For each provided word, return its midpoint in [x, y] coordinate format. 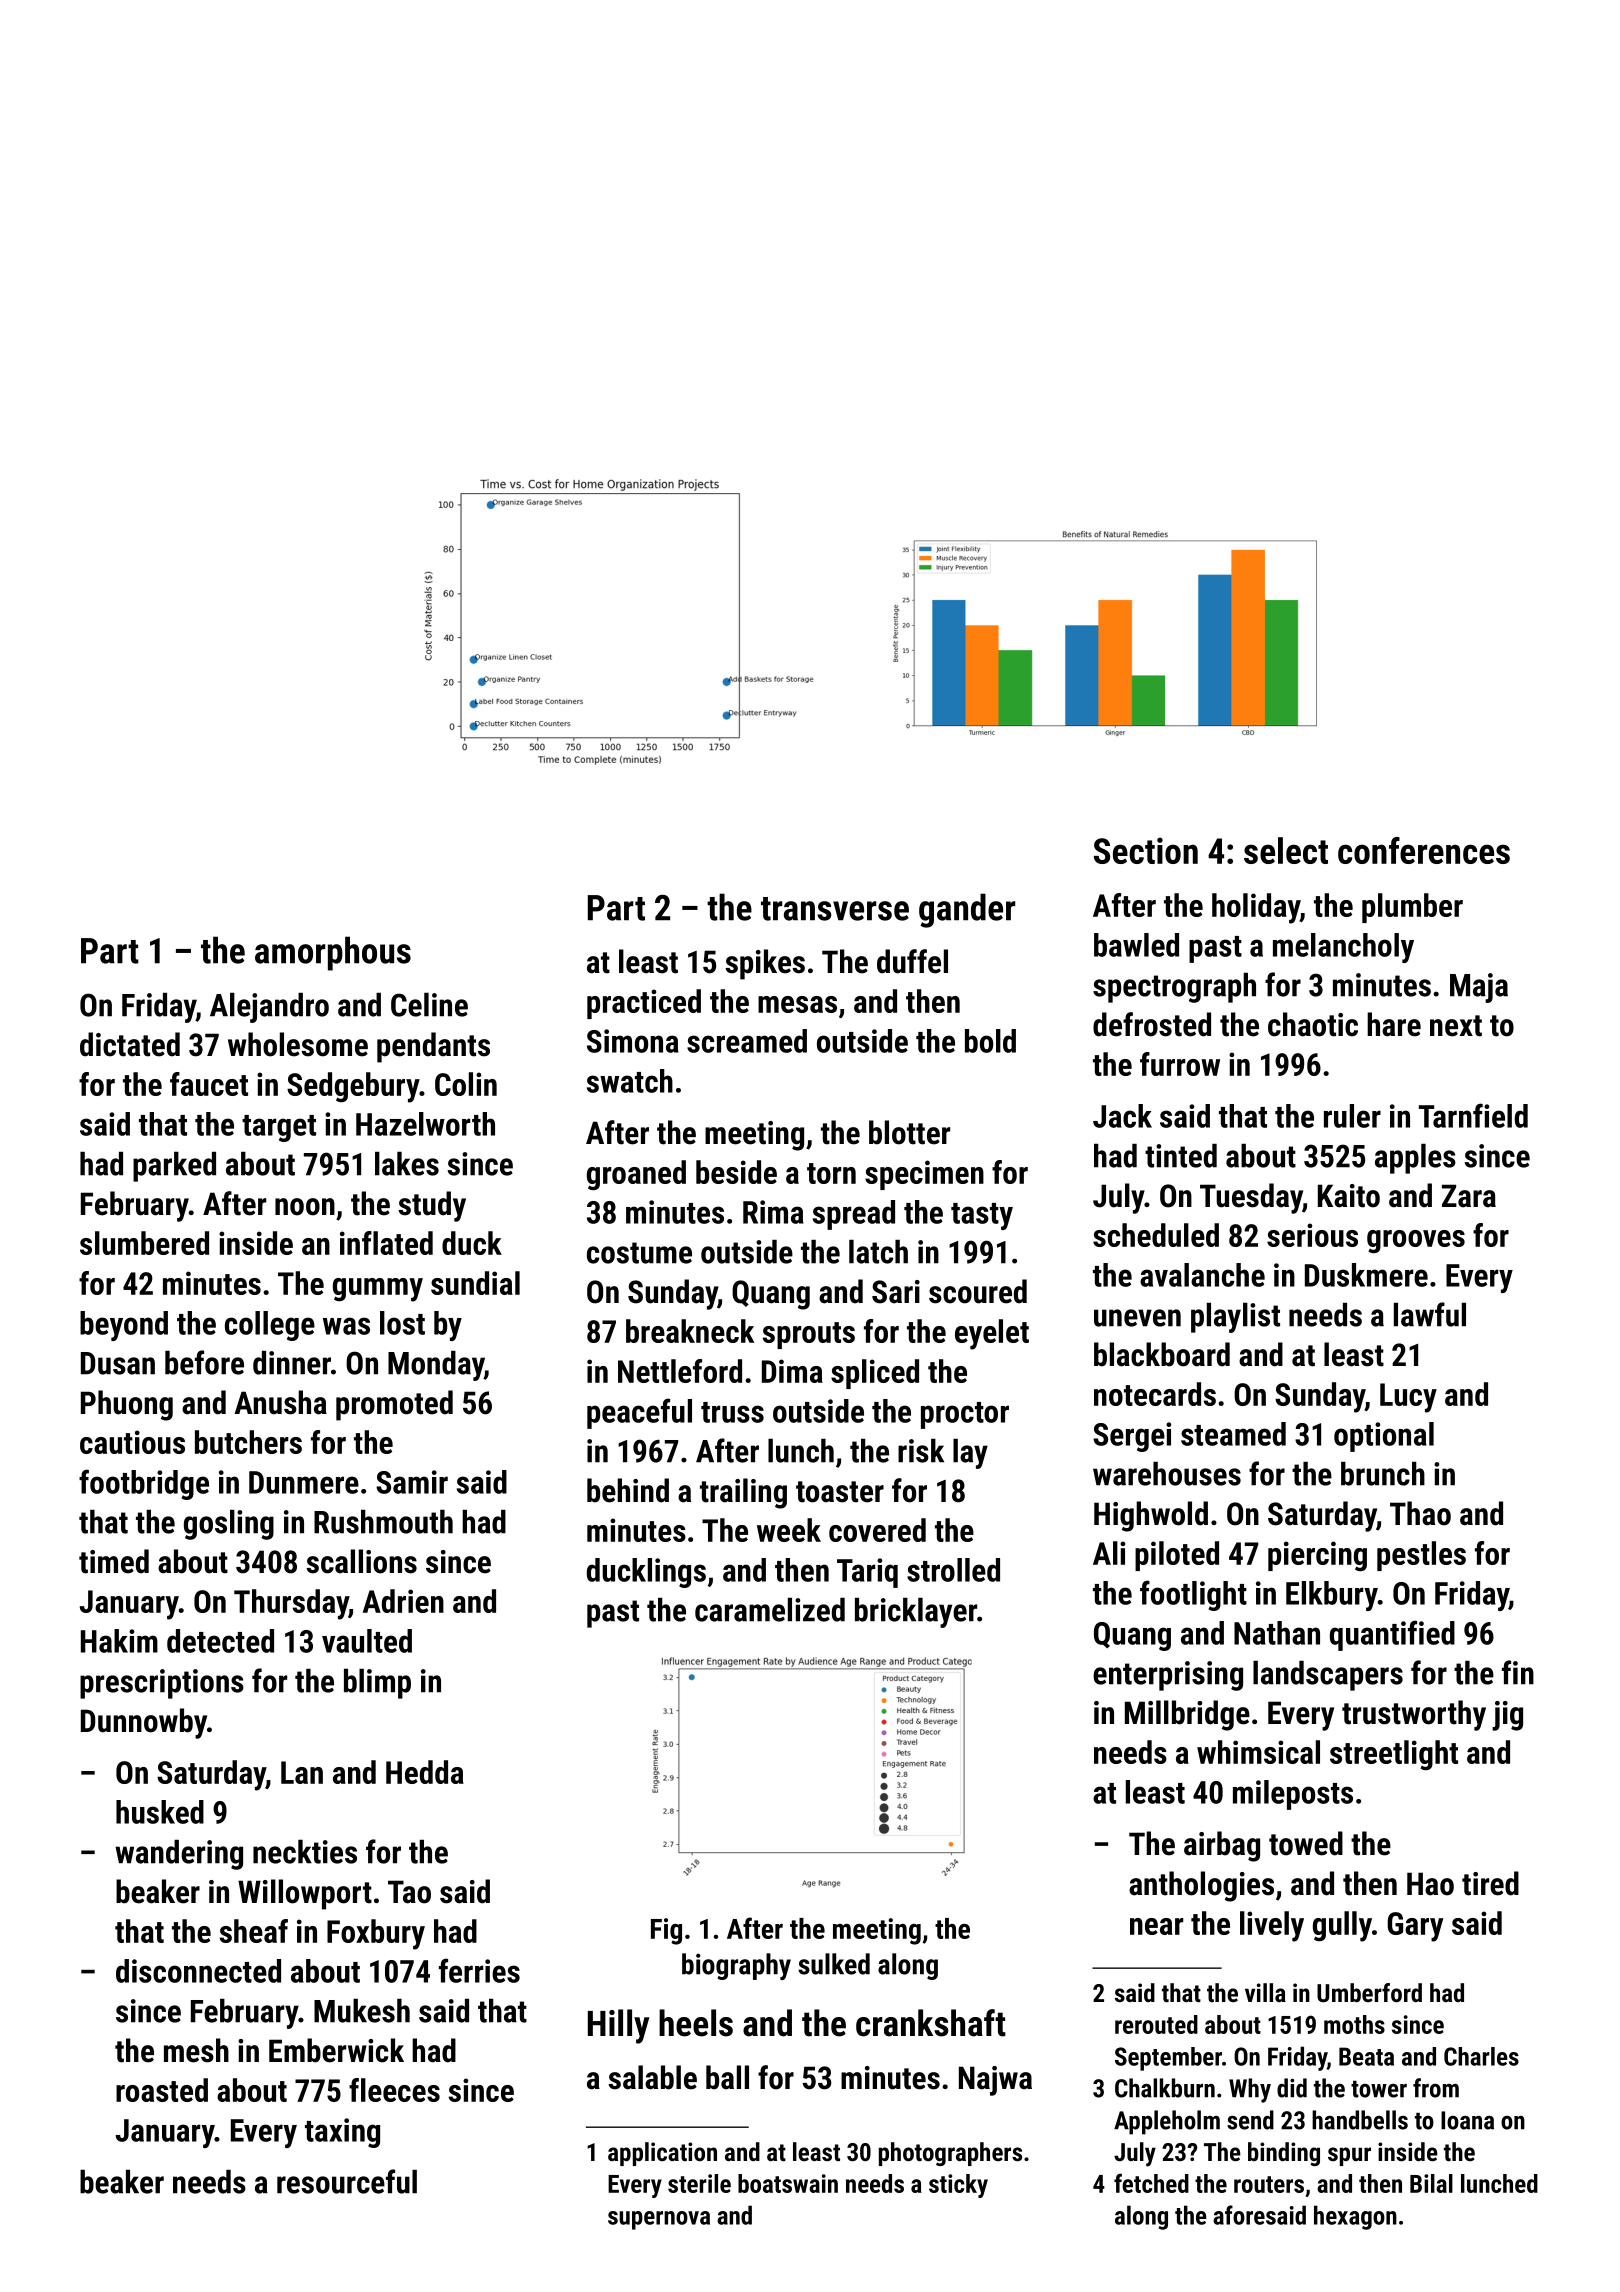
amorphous [333, 953]
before [204, 1362]
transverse [835, 909]
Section [1146, 850]
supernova [659, 2220]
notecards [1155, 1394]
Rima [773, 1212]
